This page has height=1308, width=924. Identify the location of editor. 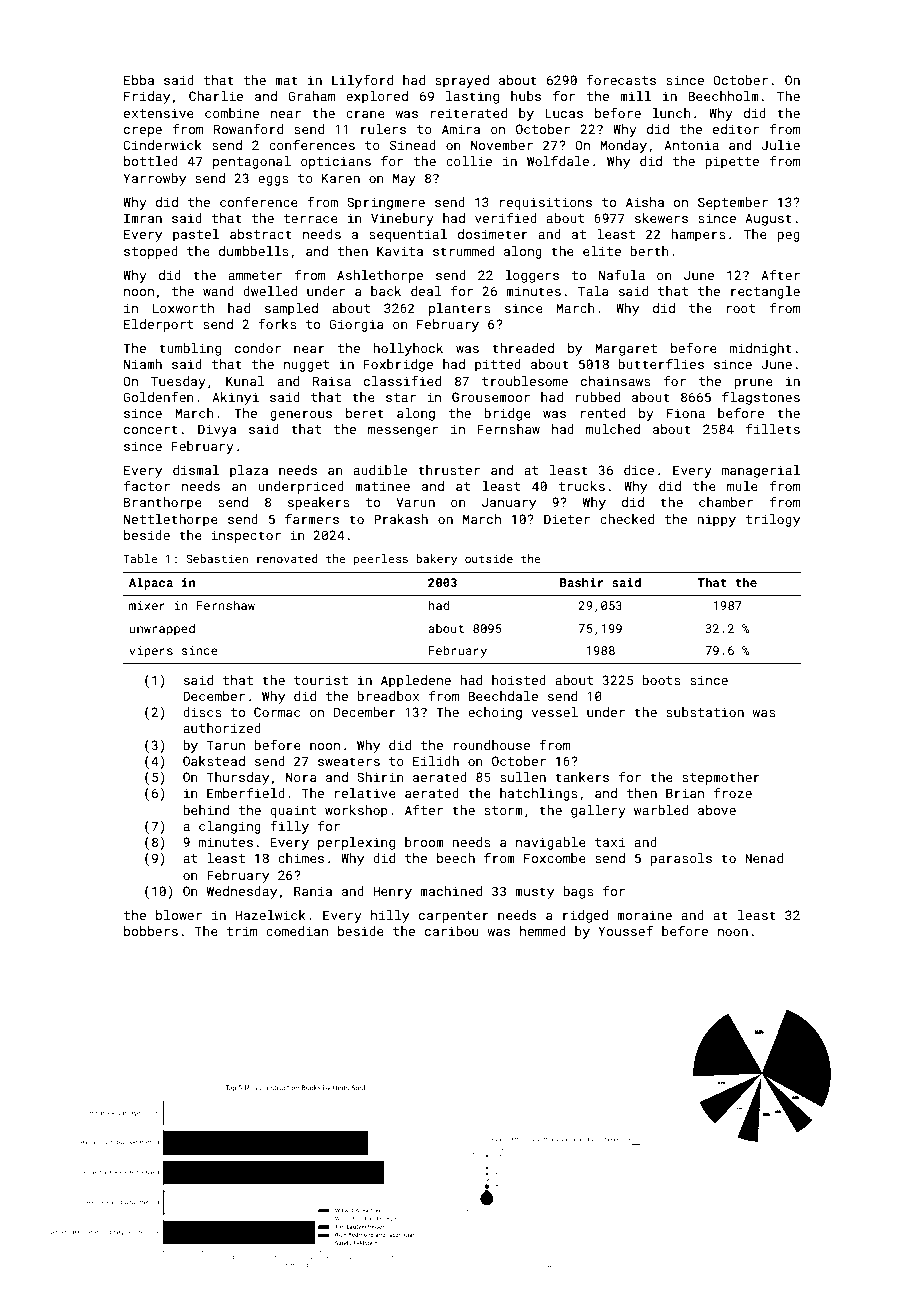
(736, 129).
